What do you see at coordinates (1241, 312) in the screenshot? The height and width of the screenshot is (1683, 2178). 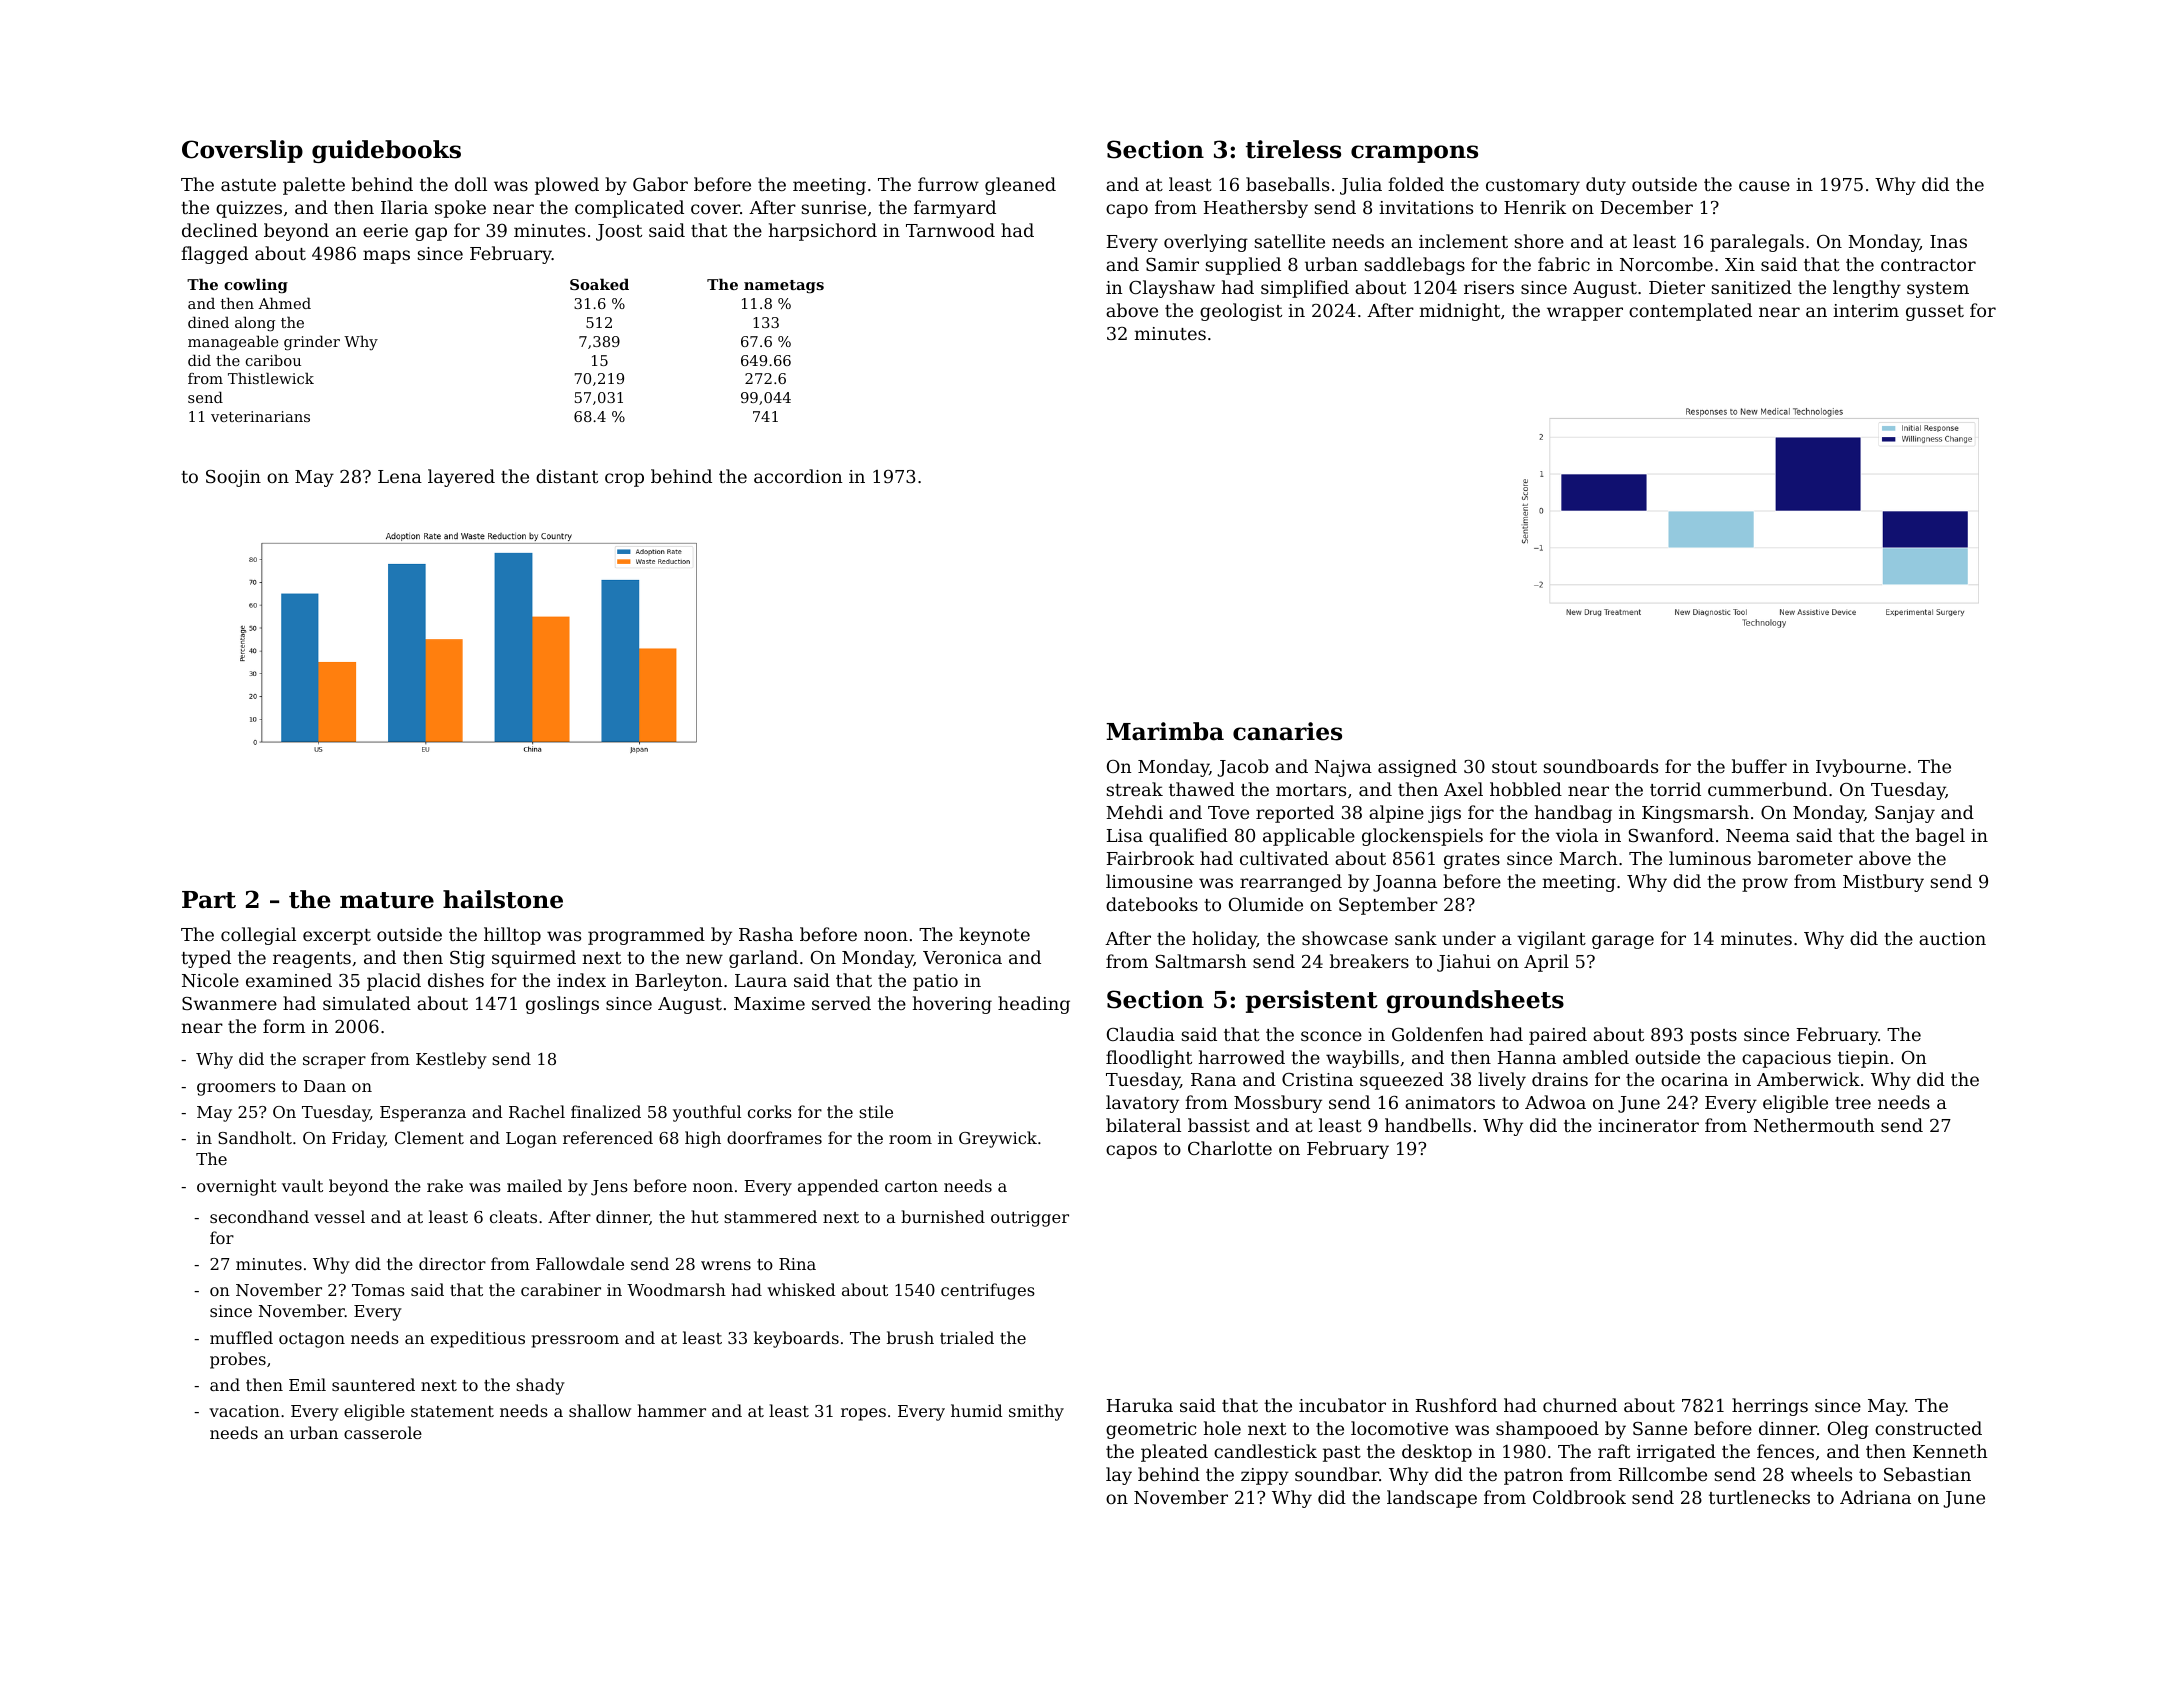 I see `geologist` at bounding box center [1241, 312].
